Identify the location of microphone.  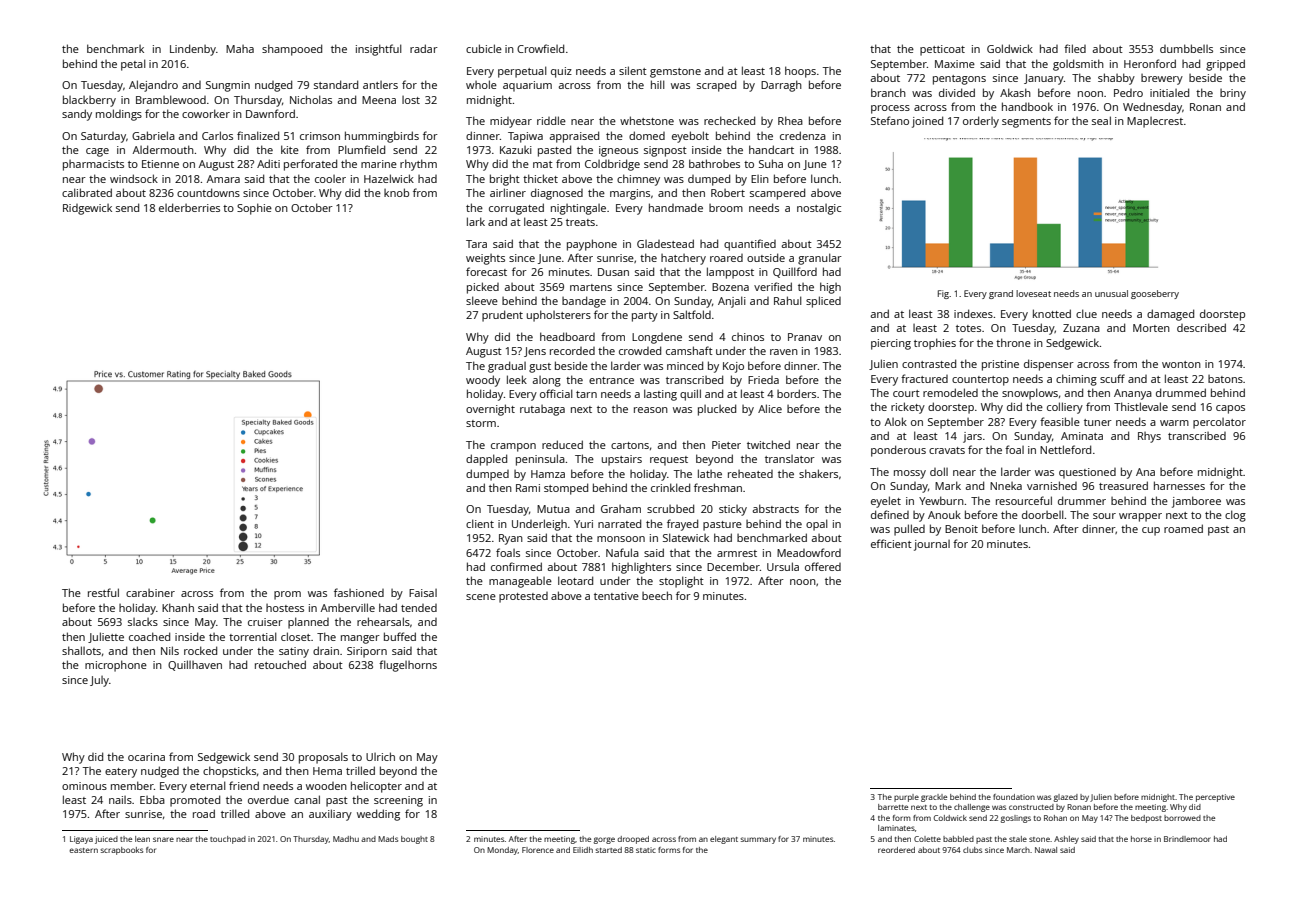
(116, 666).
